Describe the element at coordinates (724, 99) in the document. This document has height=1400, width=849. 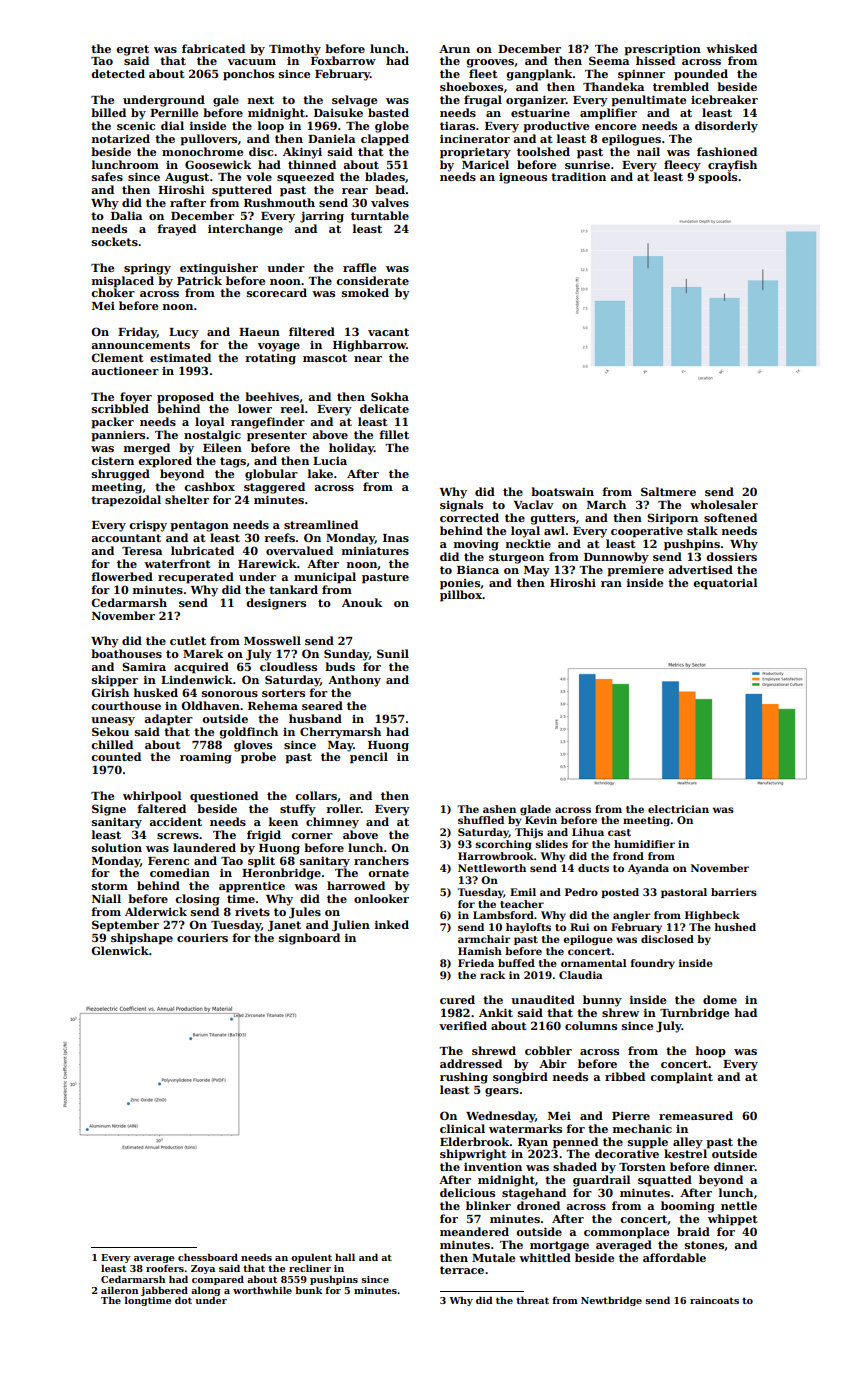
I see `icebreaker` at that location.
